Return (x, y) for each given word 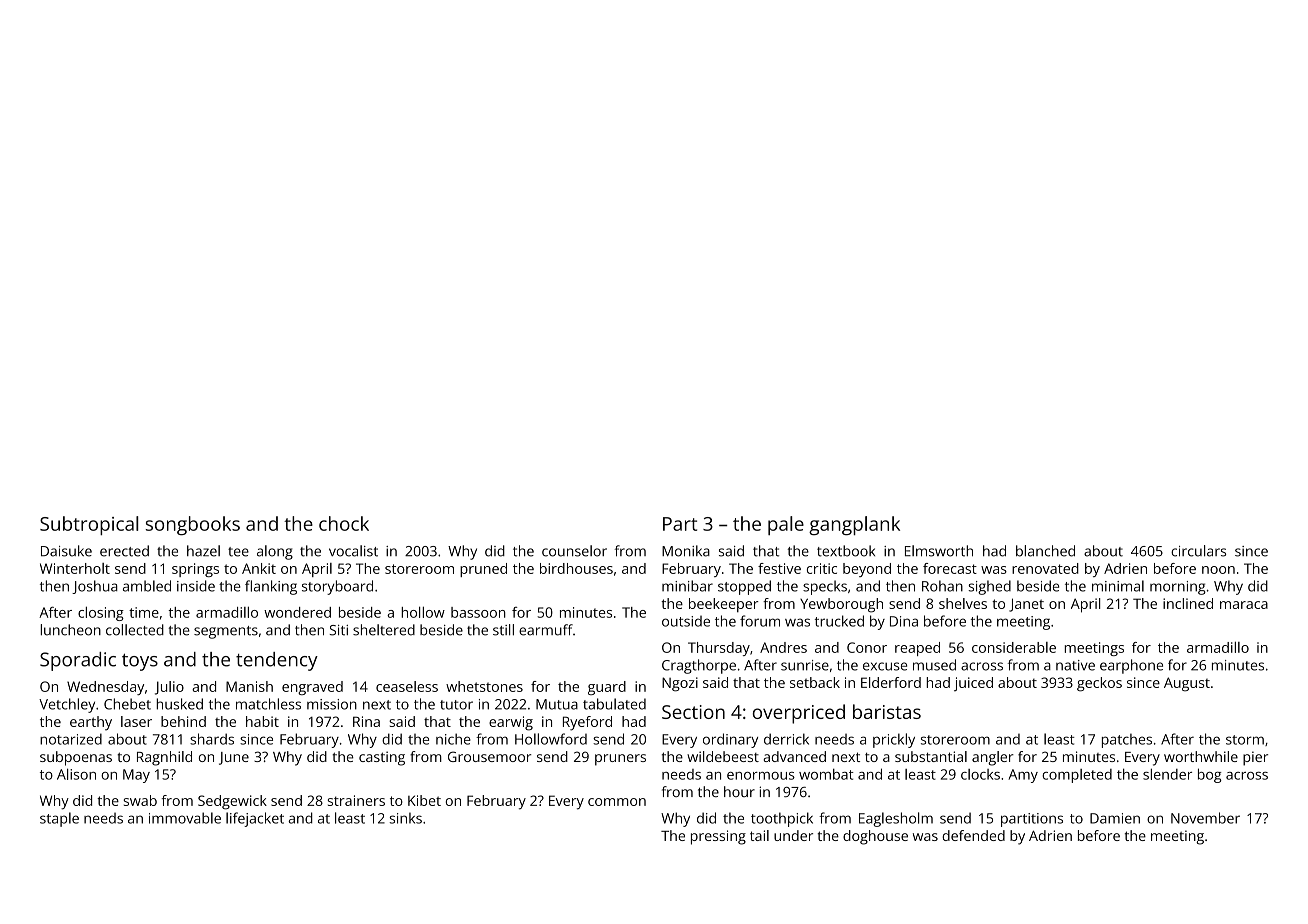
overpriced (799, 714)
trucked (839, 621)
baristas (887, 711)
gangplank (854, 525)
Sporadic (78, 661)
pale (786, 525)
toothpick (782, 819)
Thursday (719, 649)
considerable (1014, 647)
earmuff (546, 630)
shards (212, 739)
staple (59, 819)
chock (344, 523)
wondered (297, 612)
